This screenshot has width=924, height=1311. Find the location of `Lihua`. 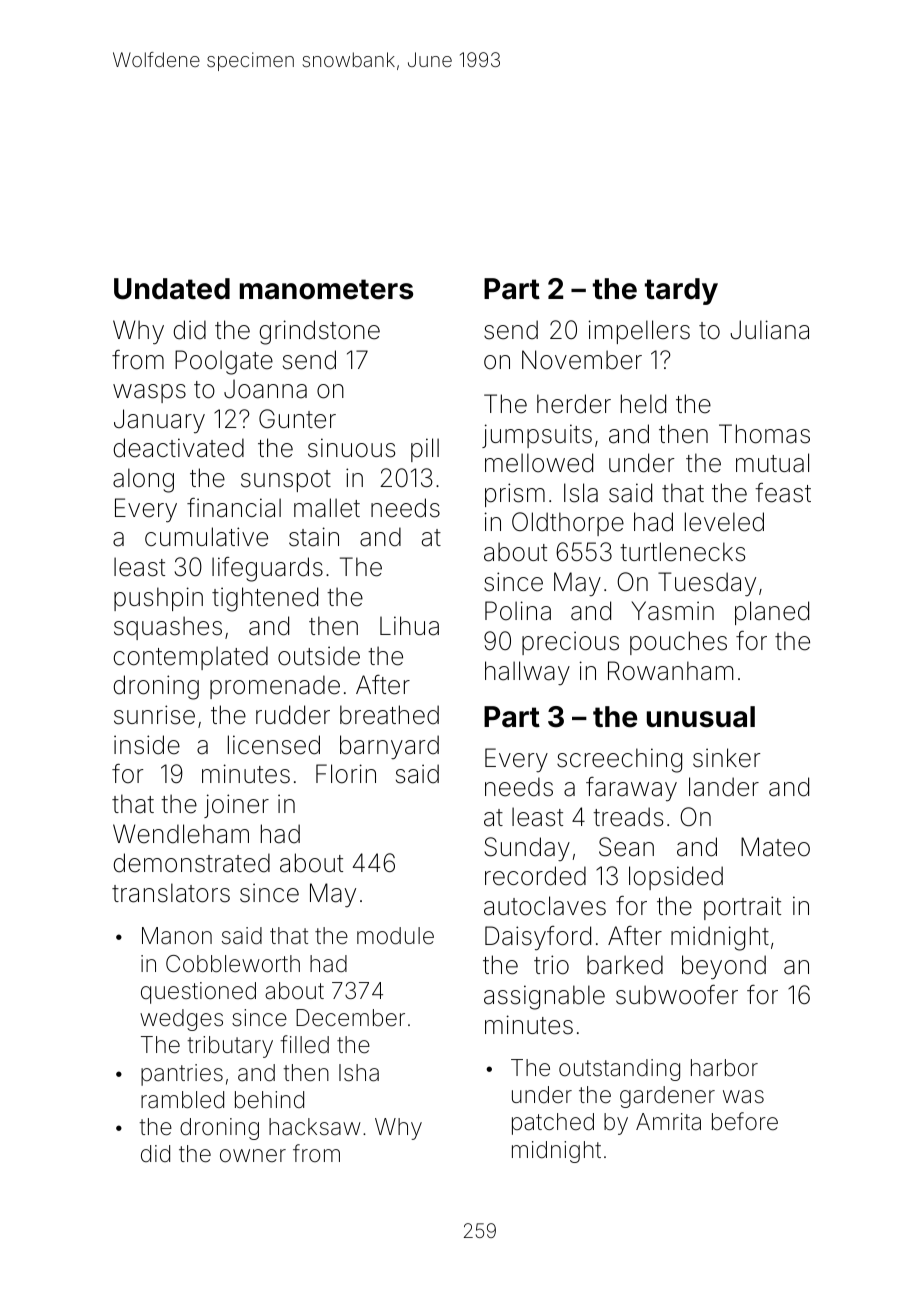

Lihua is located at coordinates (409, 626).
